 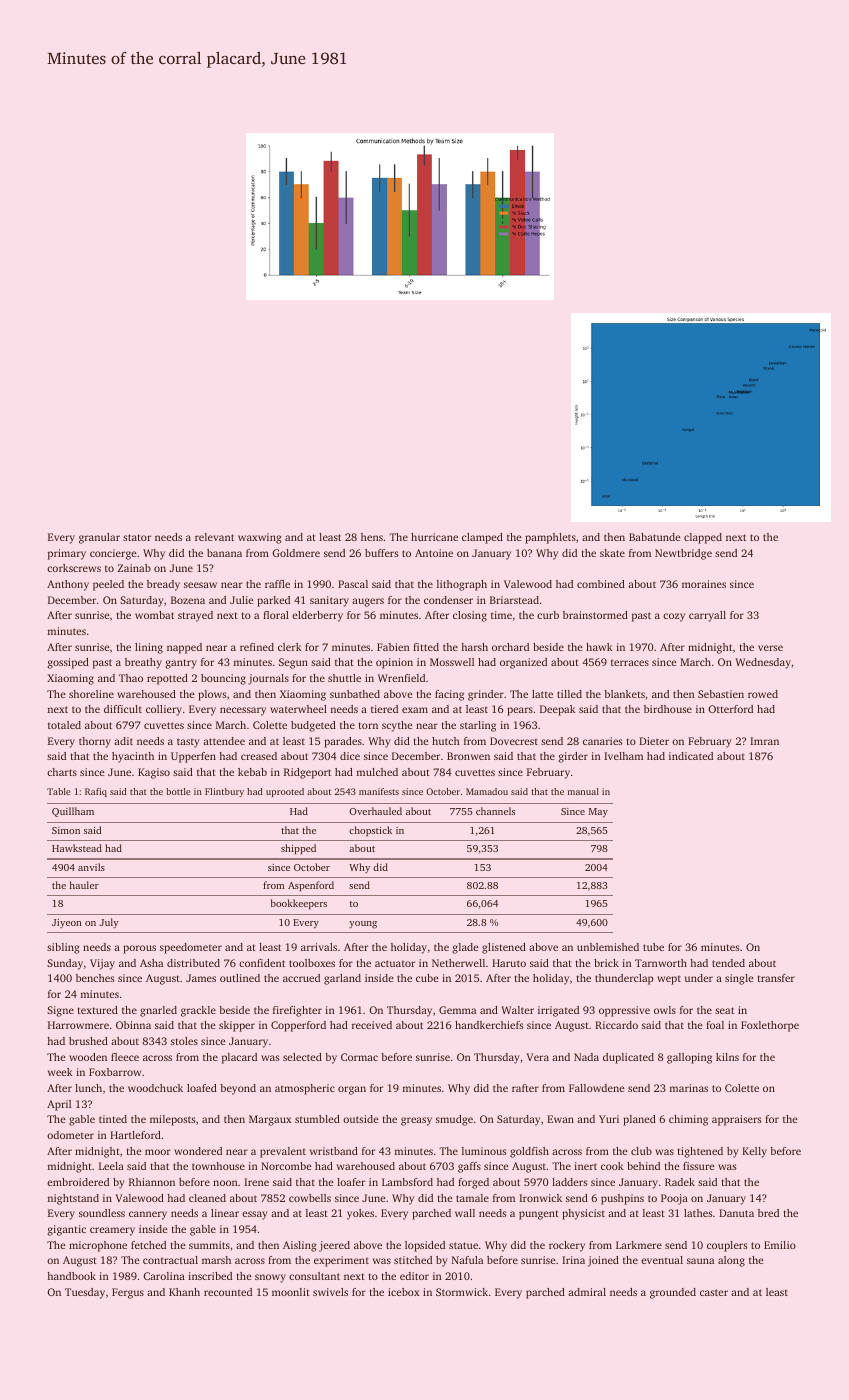 What do you see at coordinates (630, 663) in the page?
I see `terraces` at bounding box center [630, 663].
